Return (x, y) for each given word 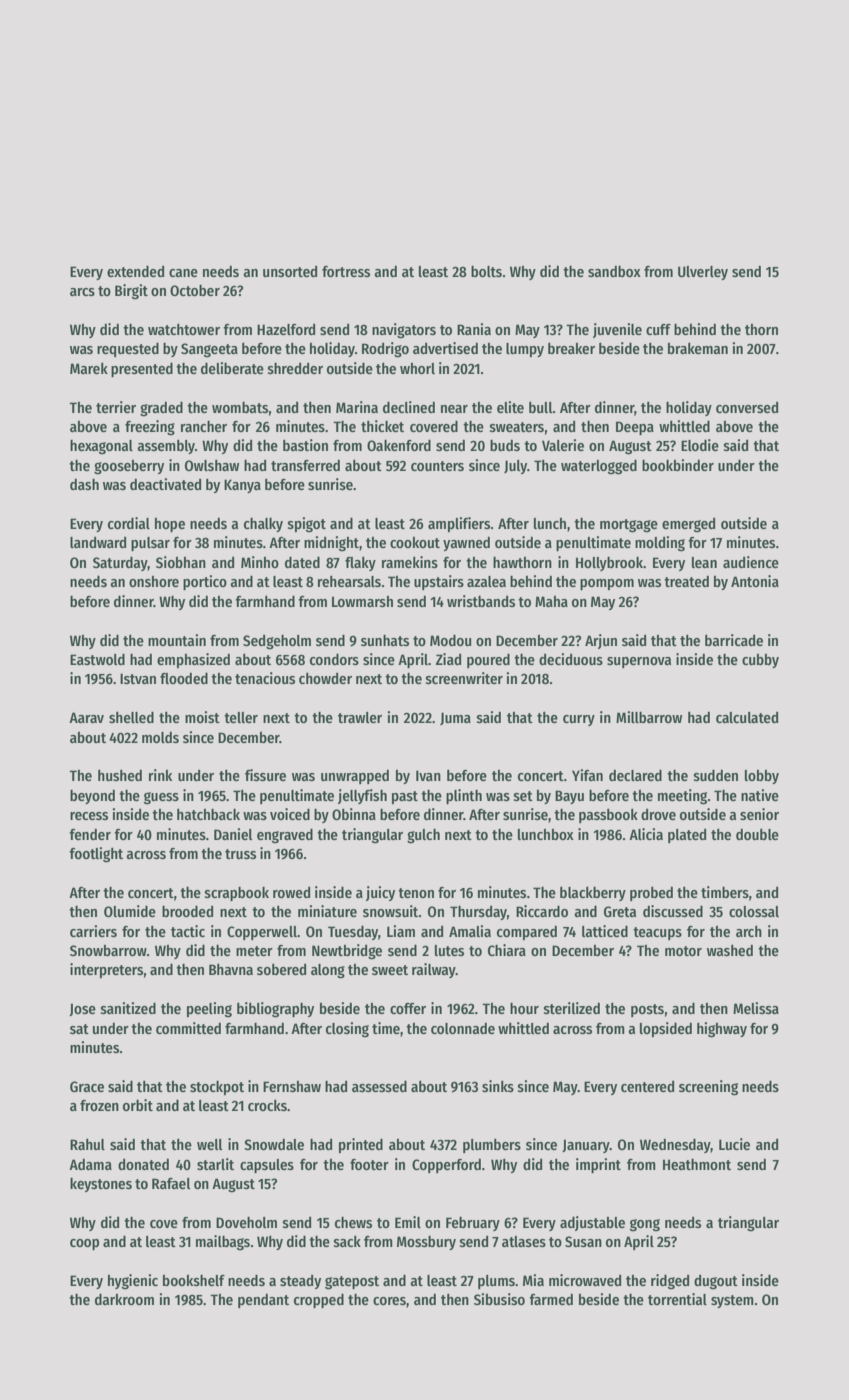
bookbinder (678, 465)
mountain (177, 640)
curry (579, 720)
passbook (608, 815)
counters (437, 466)
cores (389, 1301)
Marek (89, 368)
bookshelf (194, 1280)
